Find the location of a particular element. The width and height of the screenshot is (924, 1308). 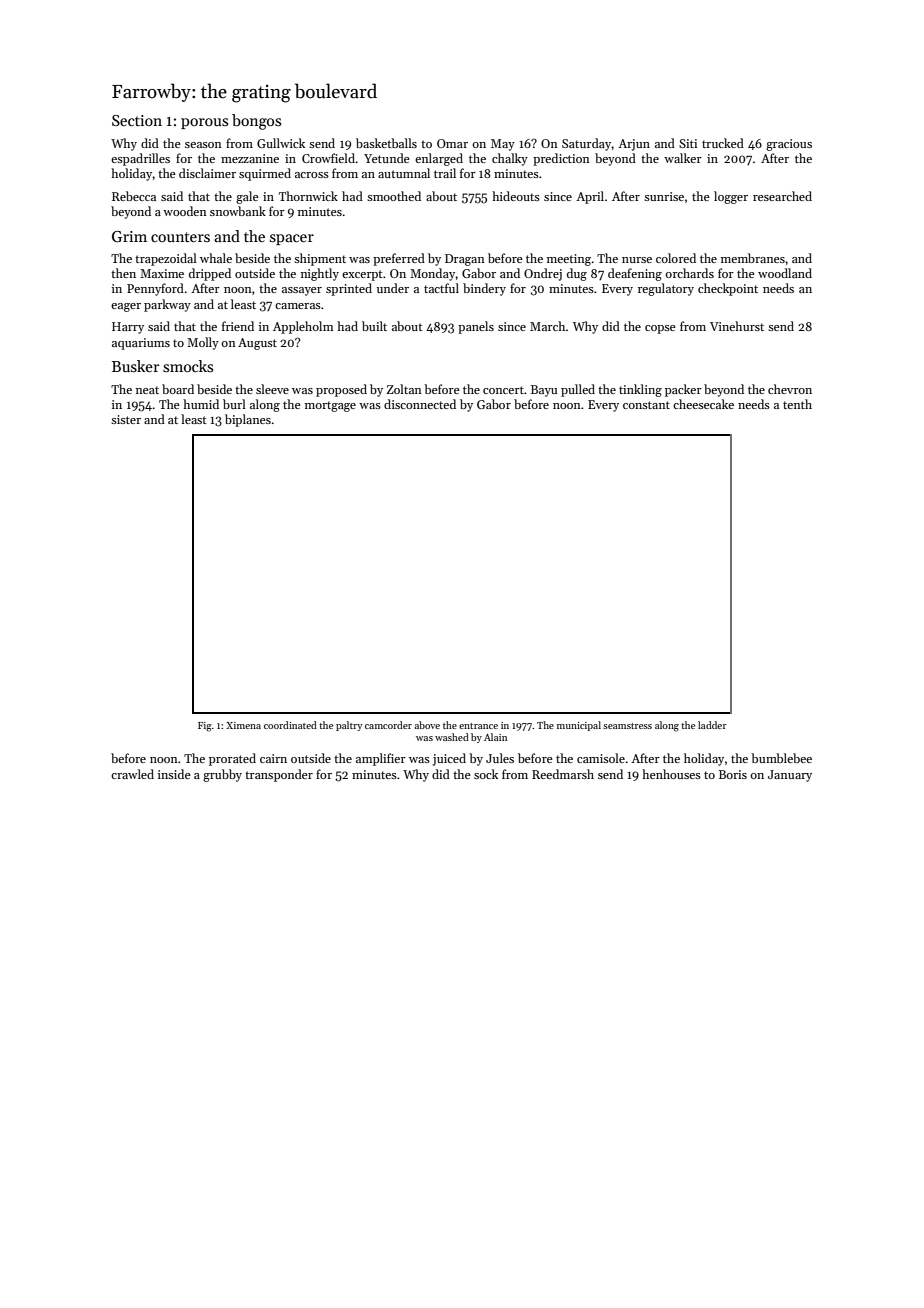

proposed is located at coordinates (341, 390).
